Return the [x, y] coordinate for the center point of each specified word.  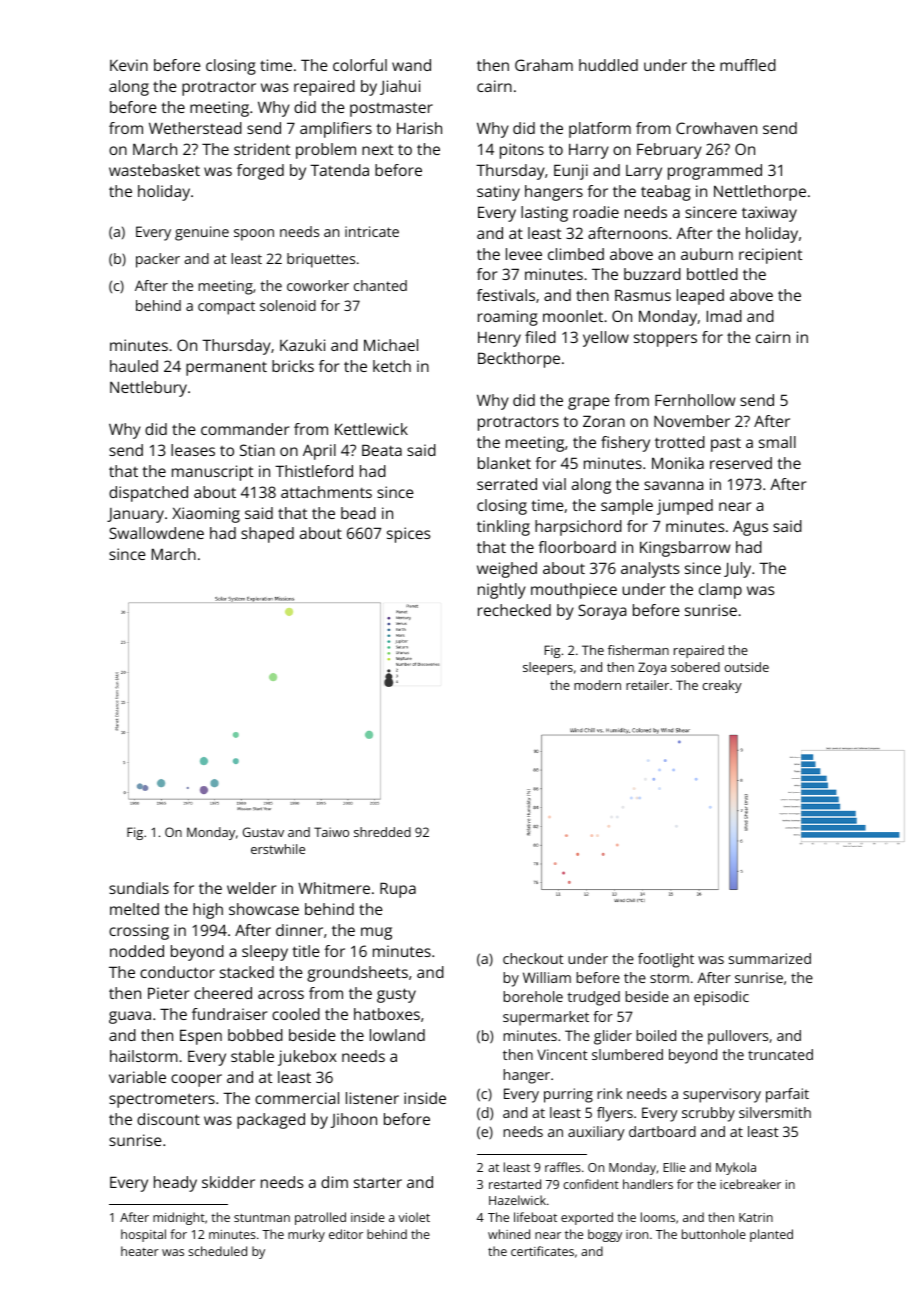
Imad [724, 316]
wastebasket [154, 170]
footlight [666, 960]
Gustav [263, 832]
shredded [382, 832]
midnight [179, 1218]
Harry [589, 151]
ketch [392, 366]
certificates [542, 1251]
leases [193, 450]
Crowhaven [716, 128]
